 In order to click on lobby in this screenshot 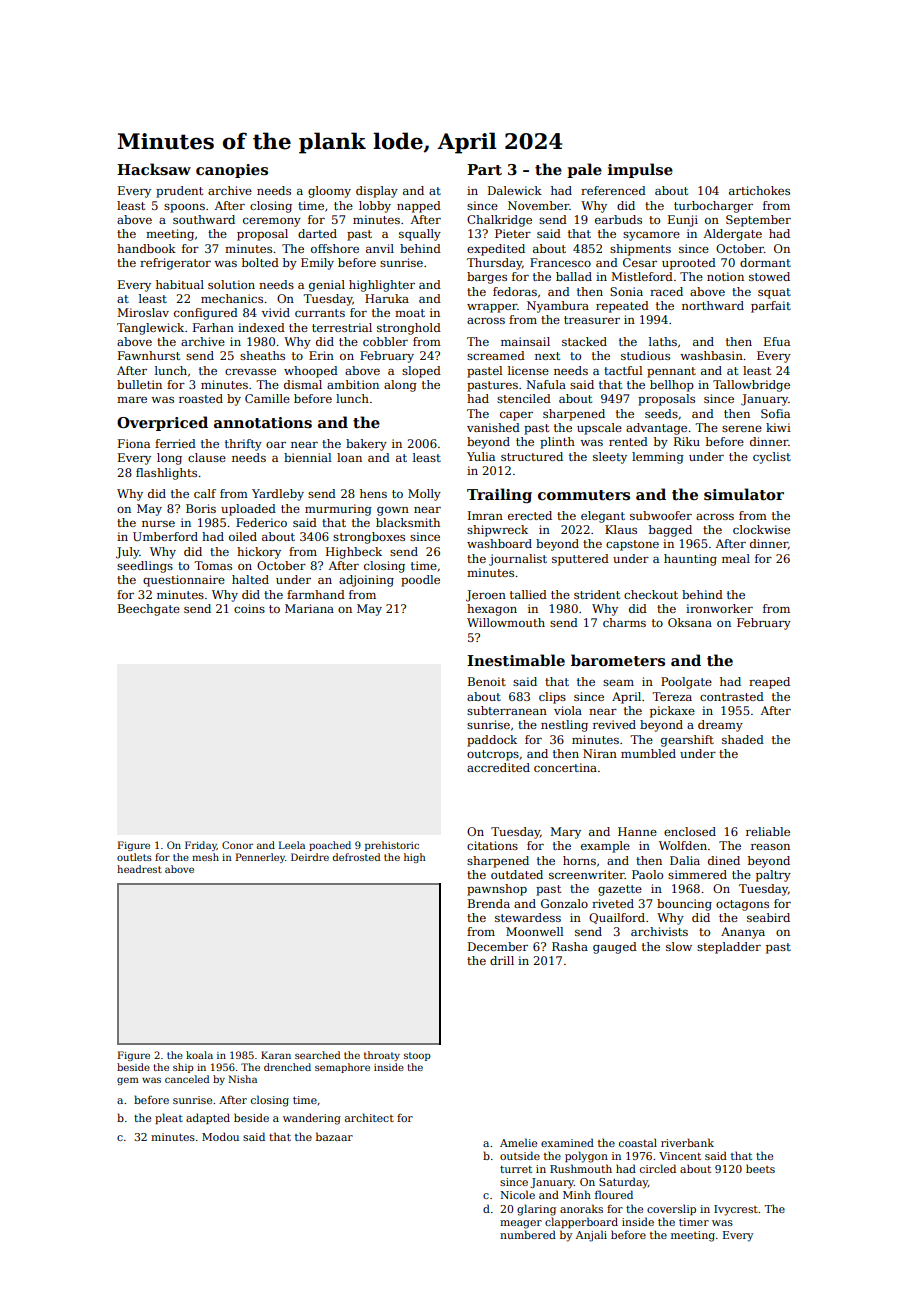, I will do `click(375, 207)`.
